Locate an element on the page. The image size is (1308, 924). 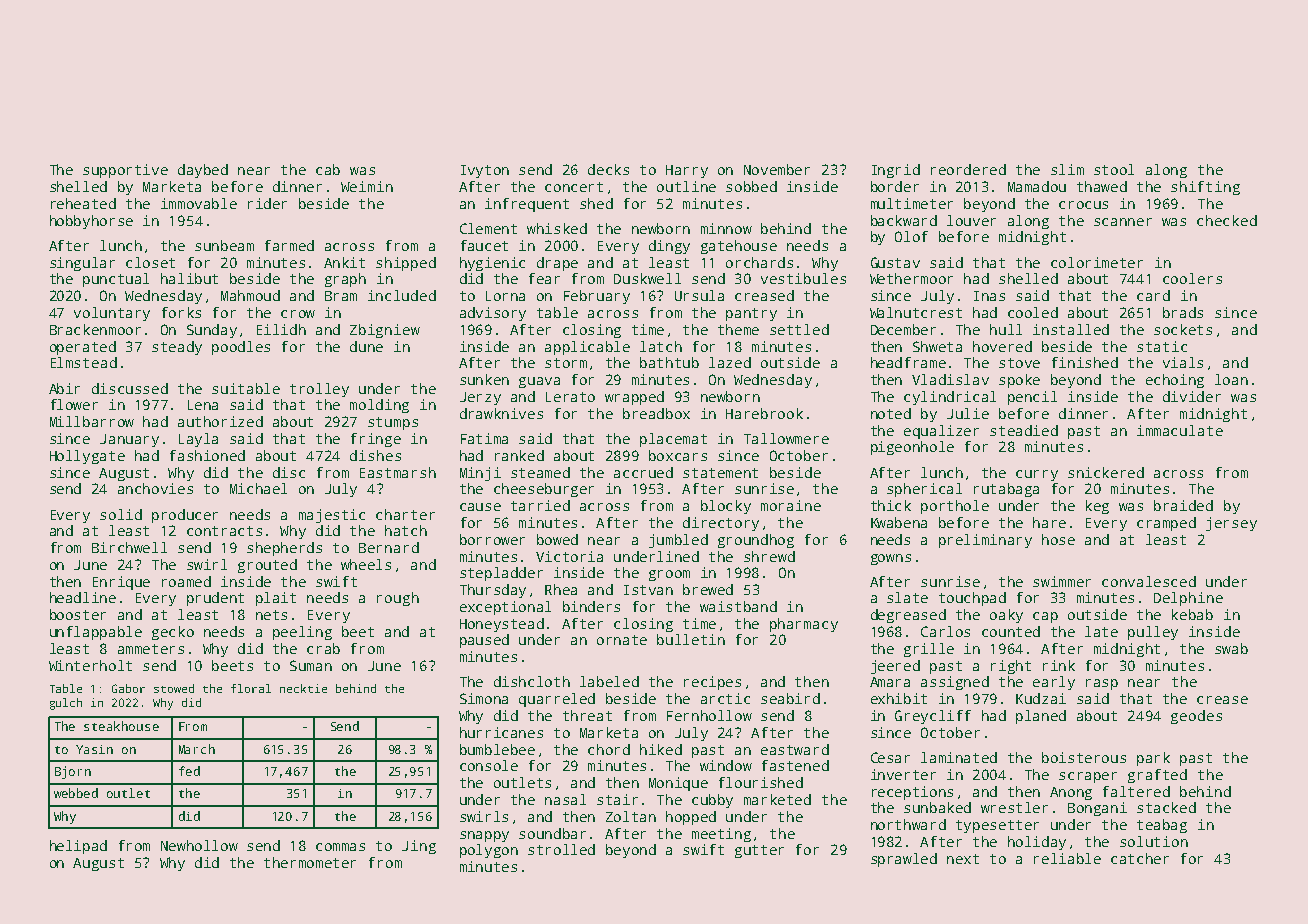
coolers is located at coordinates (1192, 278).
